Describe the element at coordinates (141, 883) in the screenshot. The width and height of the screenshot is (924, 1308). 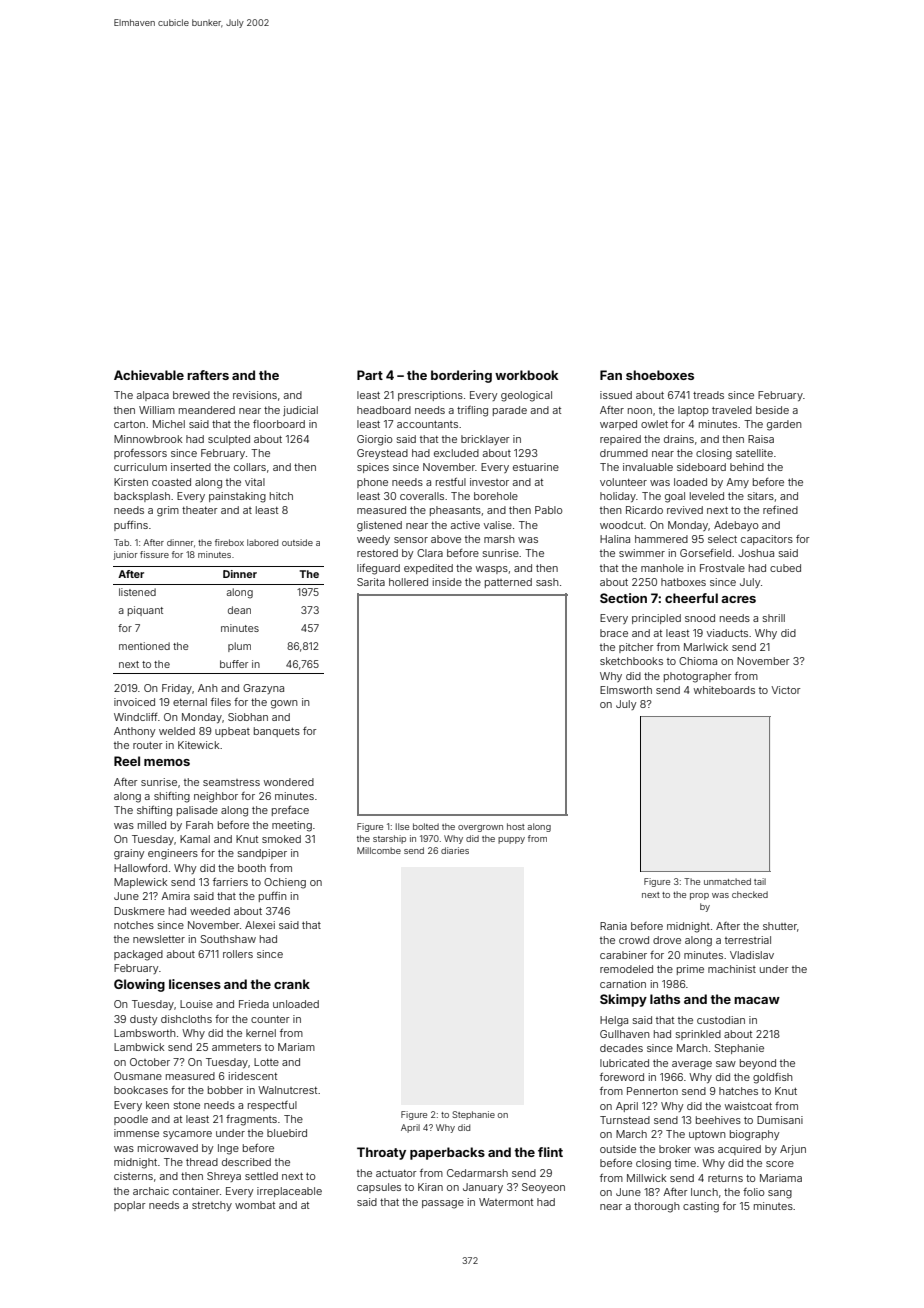
I see `Maplewick` at that location.
